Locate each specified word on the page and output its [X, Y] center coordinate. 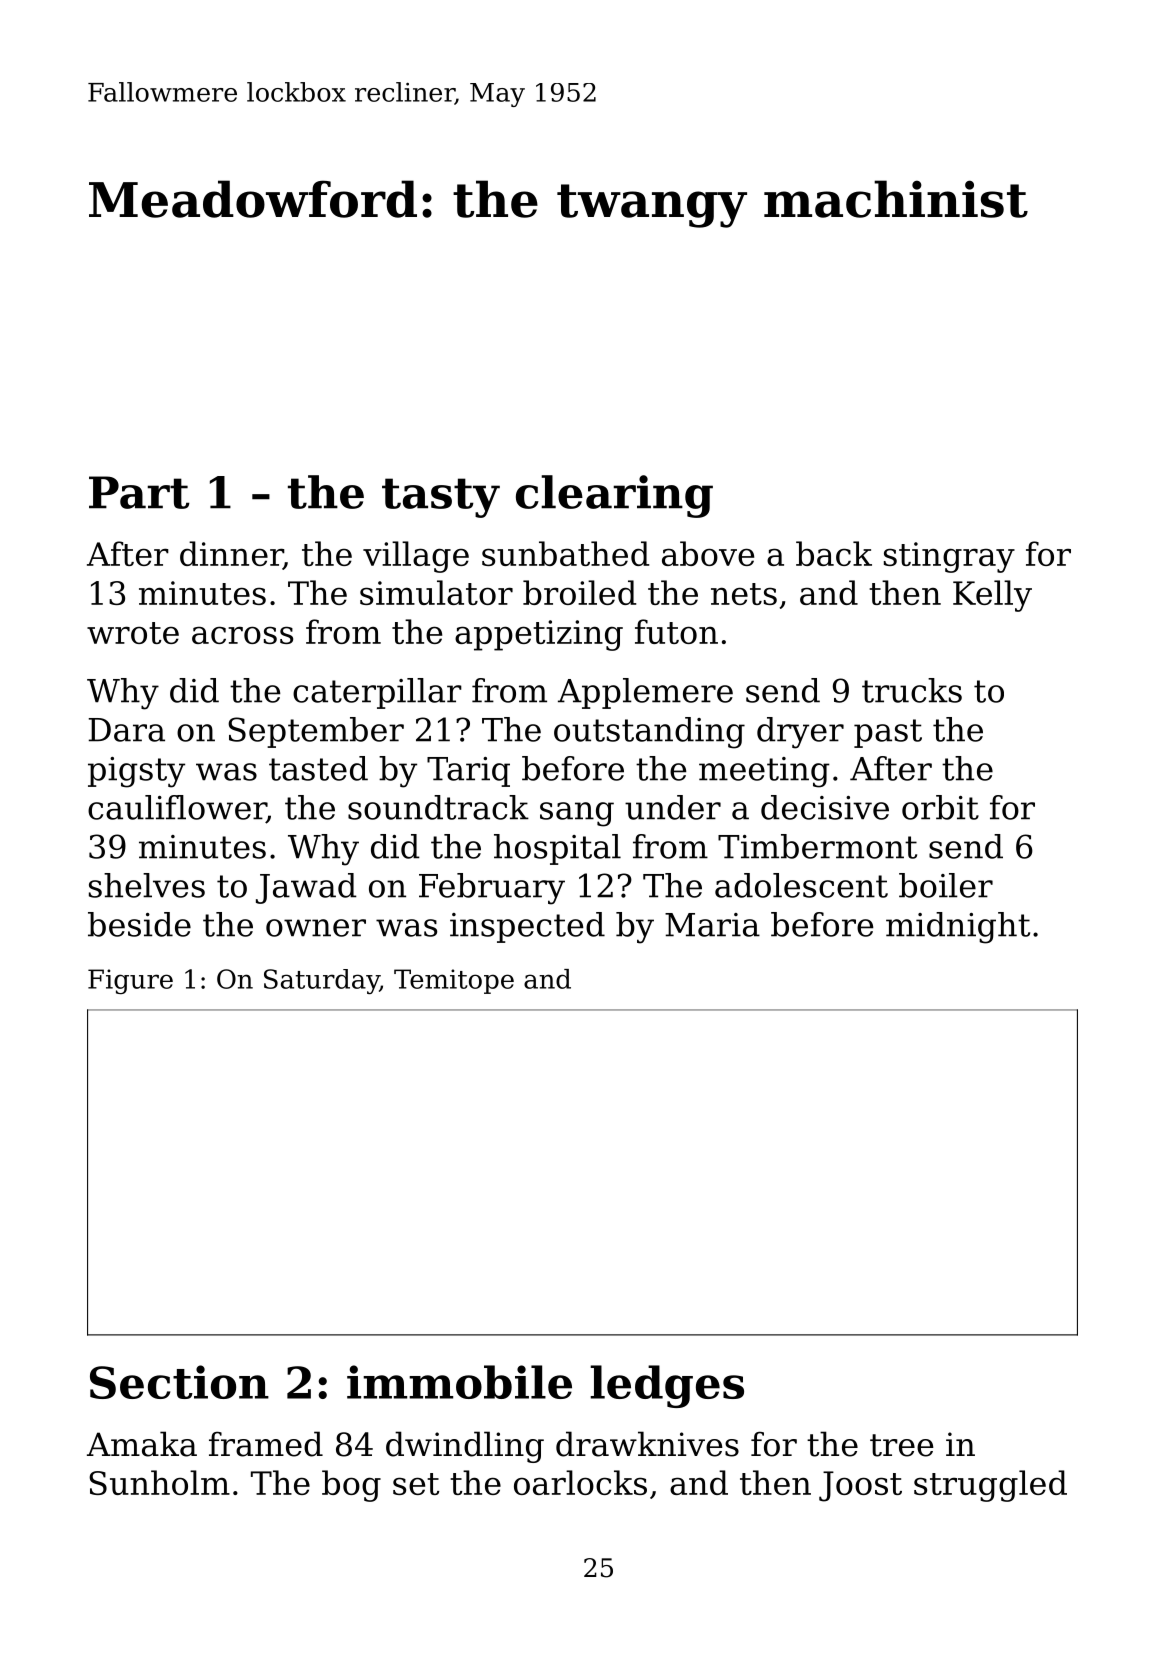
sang [577, 814]
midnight [958, 928]
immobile [459, 1382]
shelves [147, 885]
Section [179, 1382]
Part [139, 492]
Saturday [322, 981]
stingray [949, 557]
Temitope [454, 981]
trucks [912, 690]
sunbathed [565, 553]
